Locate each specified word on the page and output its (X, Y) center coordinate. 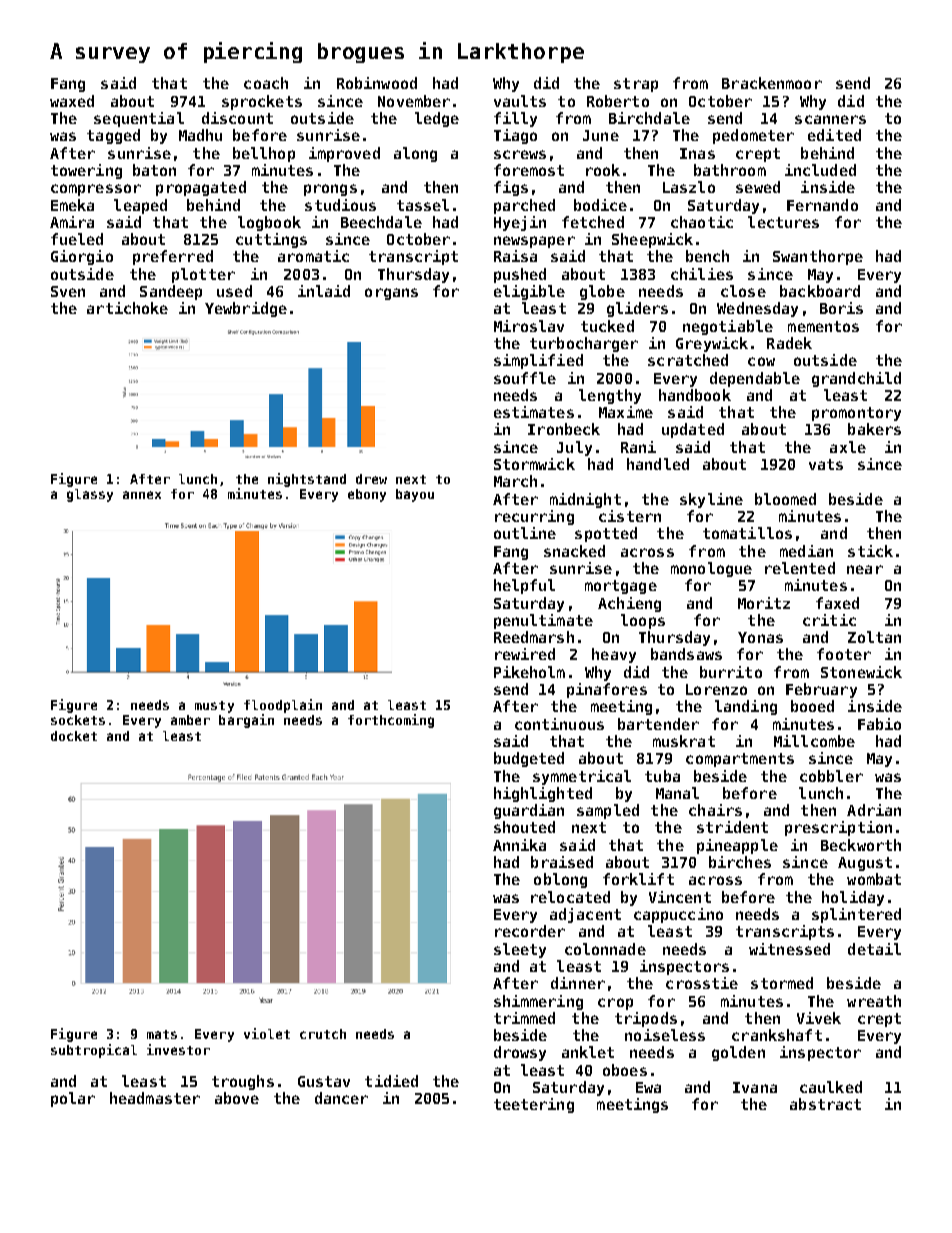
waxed (72, 101)
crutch (323, 1034)
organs (391, 294)
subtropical (94, 1051)
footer (844, 654)
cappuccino (678, 915)
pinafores (607, 690)
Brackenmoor (772, 83)
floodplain (283, 706)
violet (267, 1033)
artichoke (127, 308)
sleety (520, 950)
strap (636, 85)
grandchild (856, 379)
